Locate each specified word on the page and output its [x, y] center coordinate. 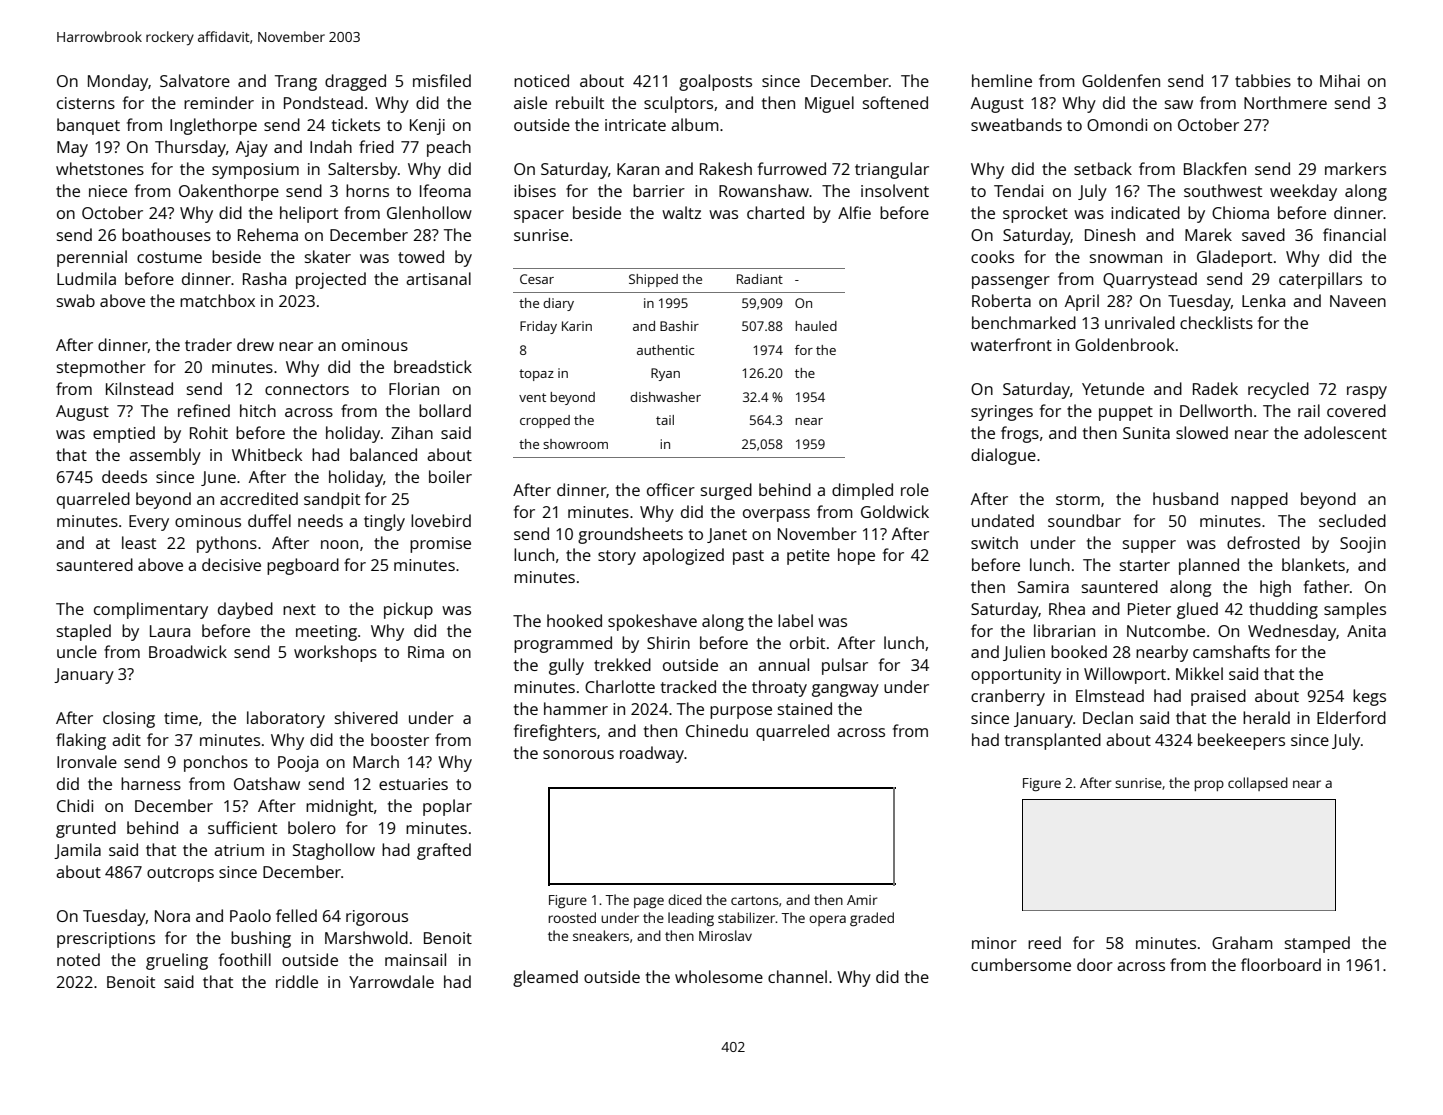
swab [76, 300]
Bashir [679, 326]
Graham [1242, 942]
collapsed [1258, 784]
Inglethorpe [213, 126]
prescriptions [106, 940]
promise [440, 545]
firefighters [555, 732]
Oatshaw [267, 783]
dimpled [862, 491]
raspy [1367, 392]
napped [1259, 500]
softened [895, 102]
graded [872, 919]
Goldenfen [1121, 80]
